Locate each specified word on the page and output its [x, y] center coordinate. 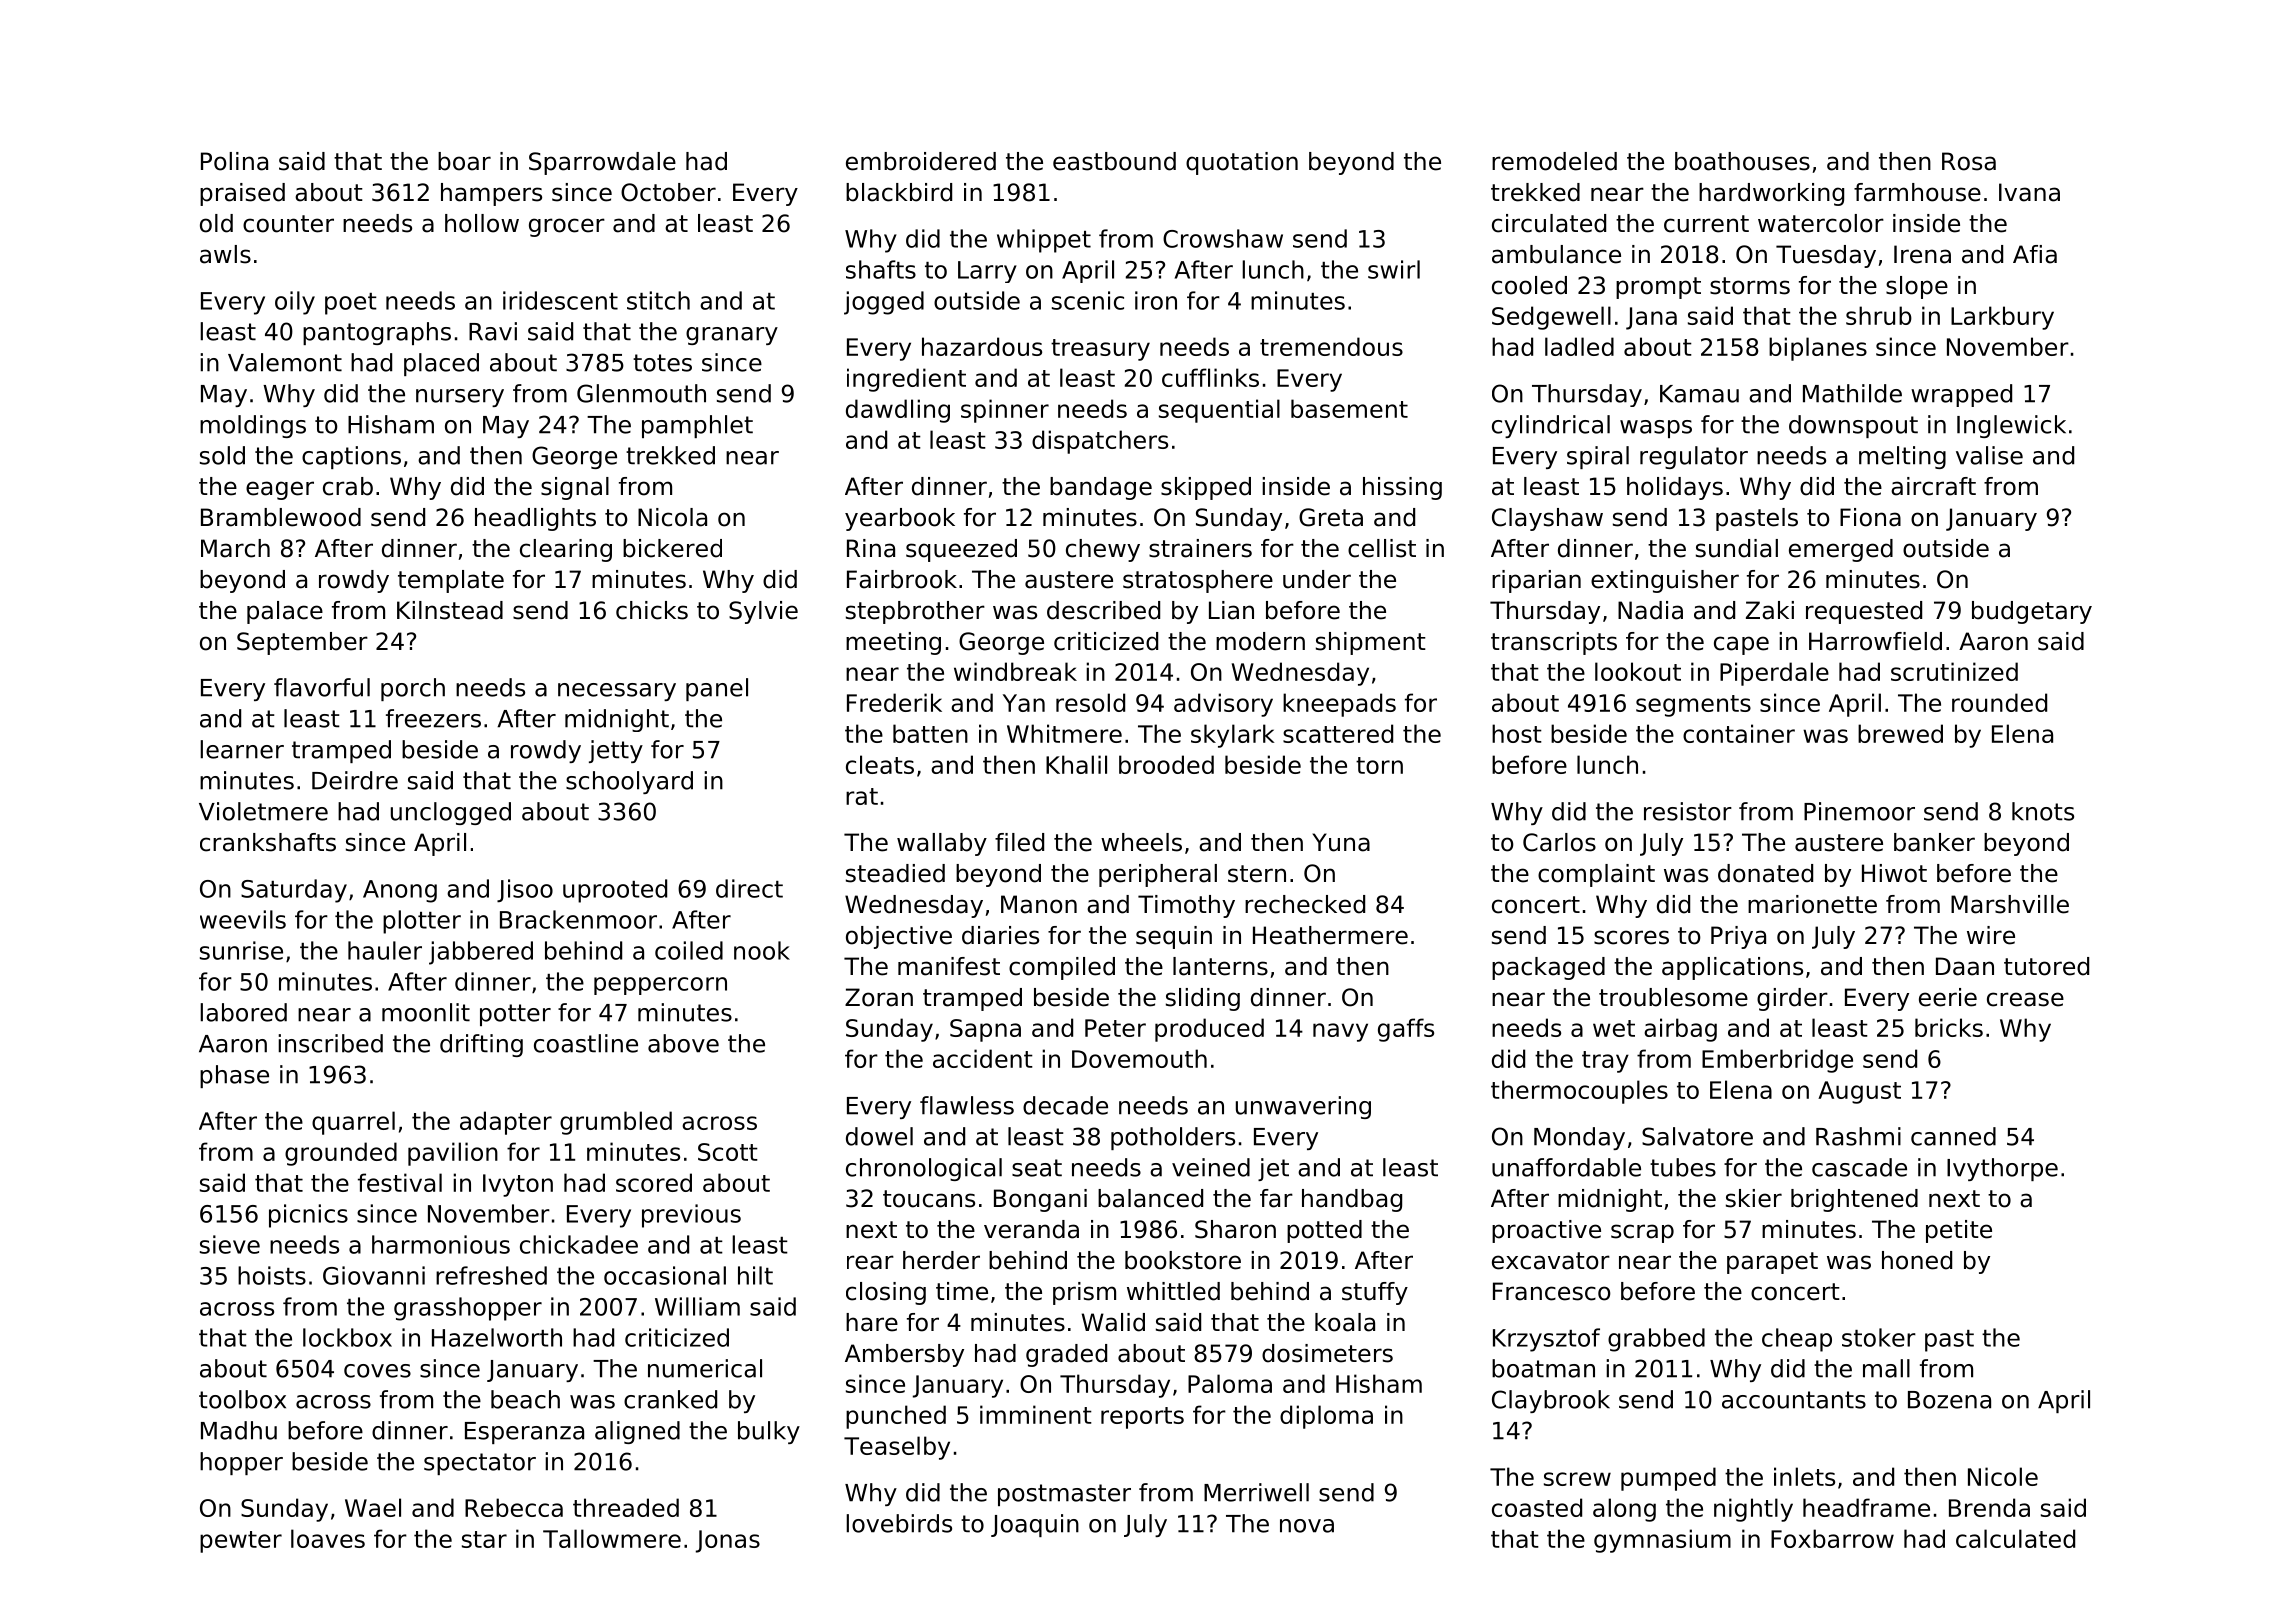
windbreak [1015, 671]
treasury [1100, 350]
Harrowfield [1875, 641]
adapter [506, 1123]
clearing [566, 550]
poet [351, 304]
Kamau [1699, 394]
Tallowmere [612, 1538]
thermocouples [1579, 1092]
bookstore [1183, 1260]
